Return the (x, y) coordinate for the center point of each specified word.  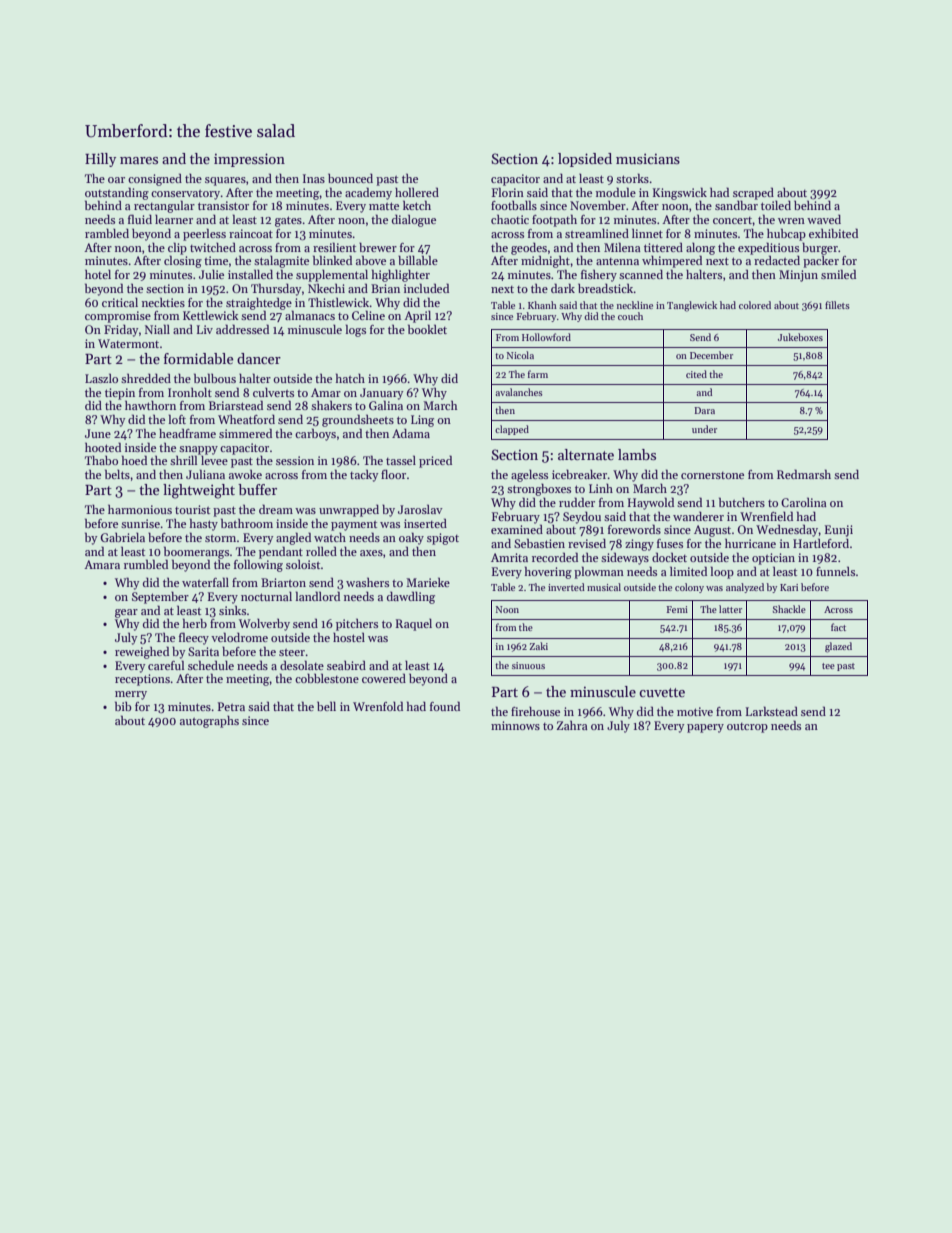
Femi (677, 609)
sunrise (140, 523)
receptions (142, 680)
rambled (107, 233)
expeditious (768, 248)
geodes (529, 249)
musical (604, 587)
